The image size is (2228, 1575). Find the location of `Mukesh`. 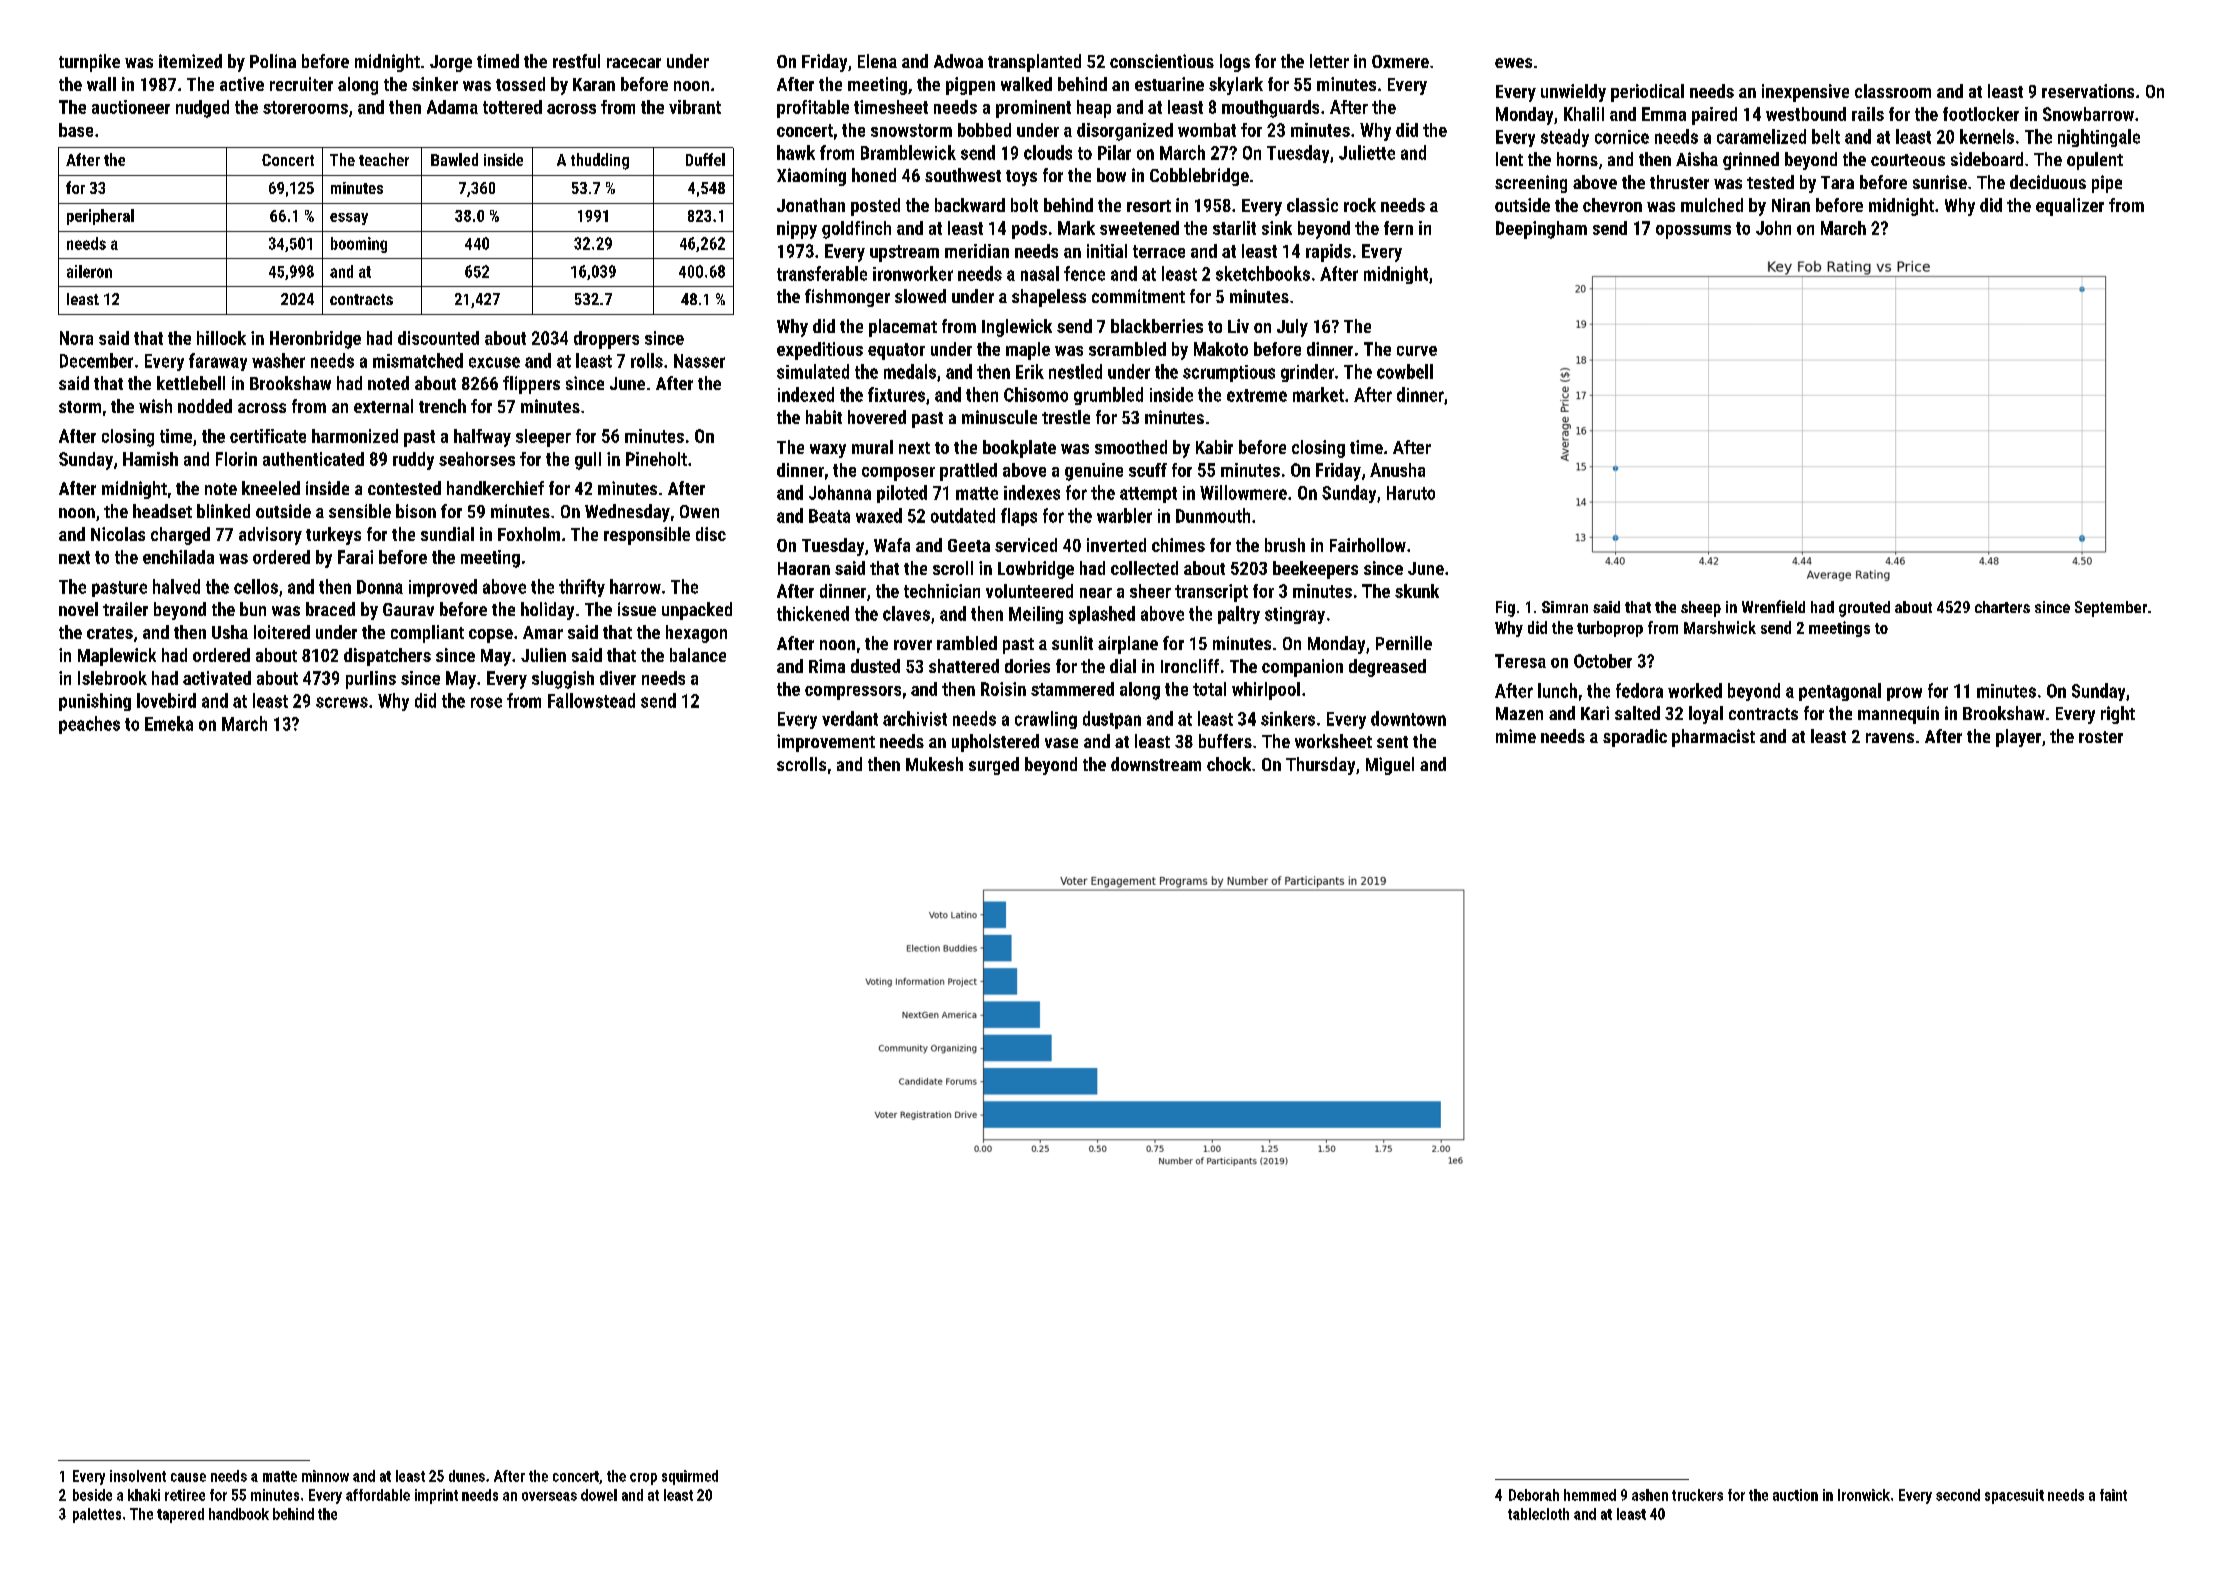

Mukesh is located at coordinates (934, 764).
